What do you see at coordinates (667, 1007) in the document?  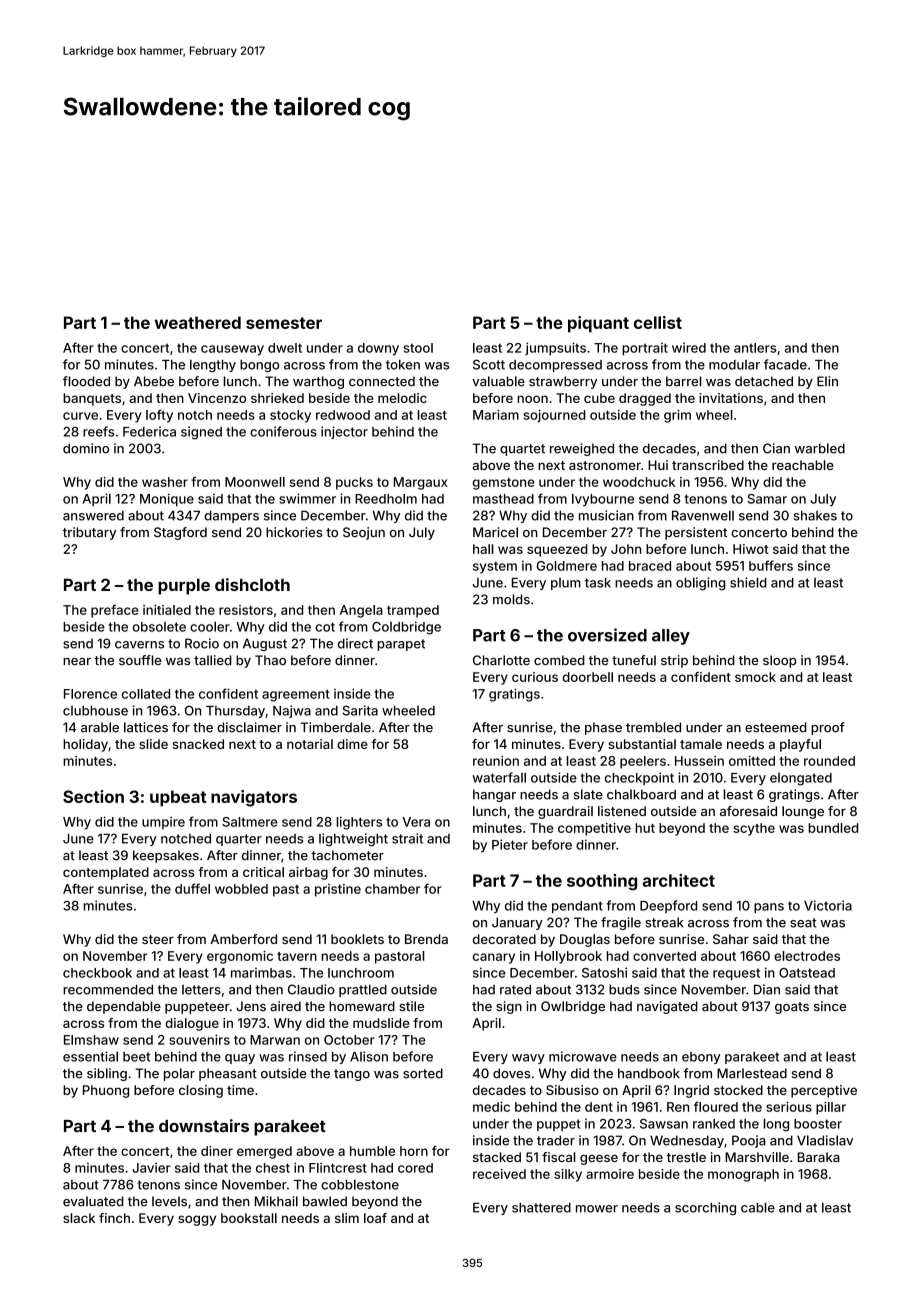 I see `navigated` at bounding box center [667, 1007].
